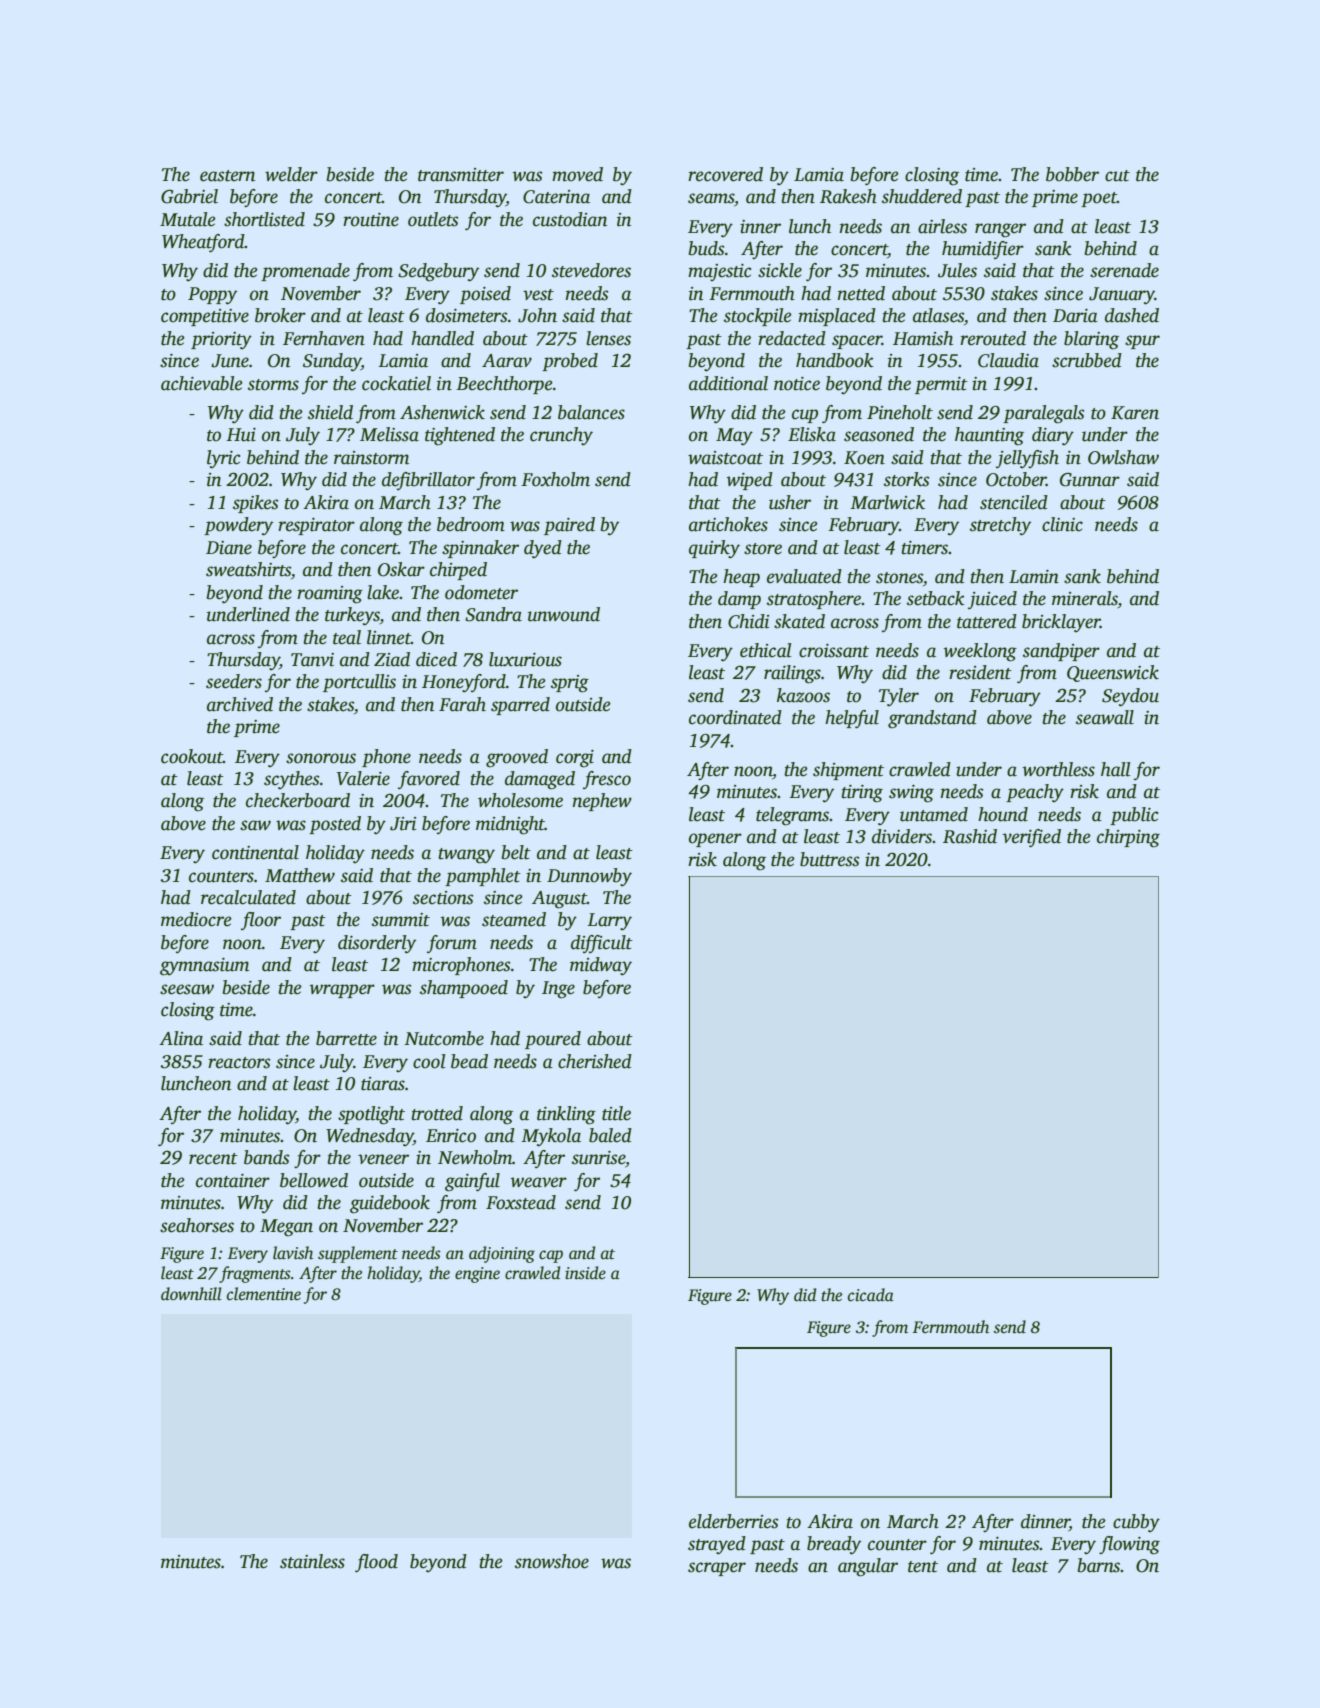  What do you see at coordinates (577, 174) in the screenshot?
I see `moved` at bounding box center [577, 174].
